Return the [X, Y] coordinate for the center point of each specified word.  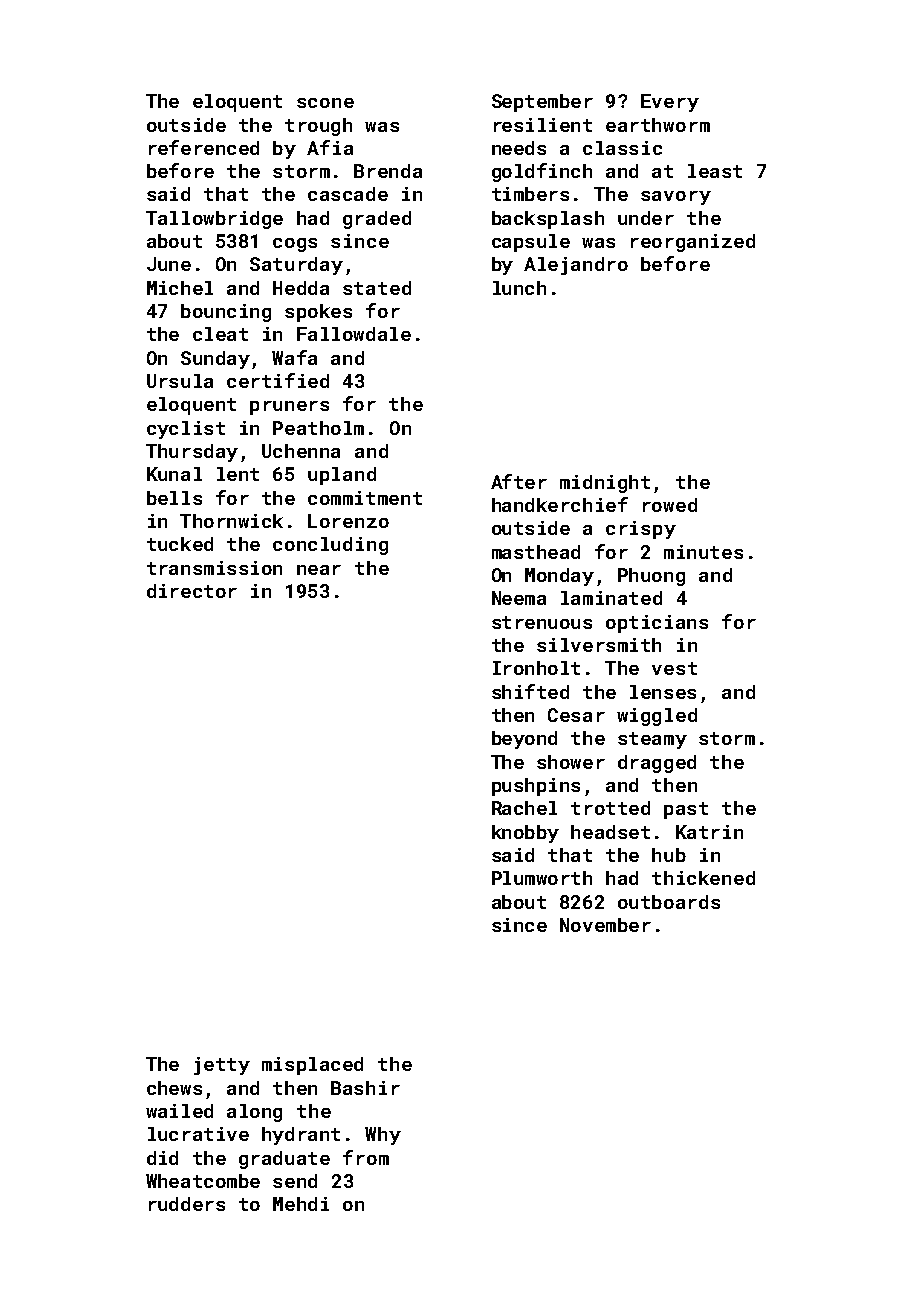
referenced [204, 147]
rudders [187, 1204]
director [192, 591]
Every [670, 103]
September [542, 103]
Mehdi [301, 1204]
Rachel [524, 808]
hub [669, 855]
